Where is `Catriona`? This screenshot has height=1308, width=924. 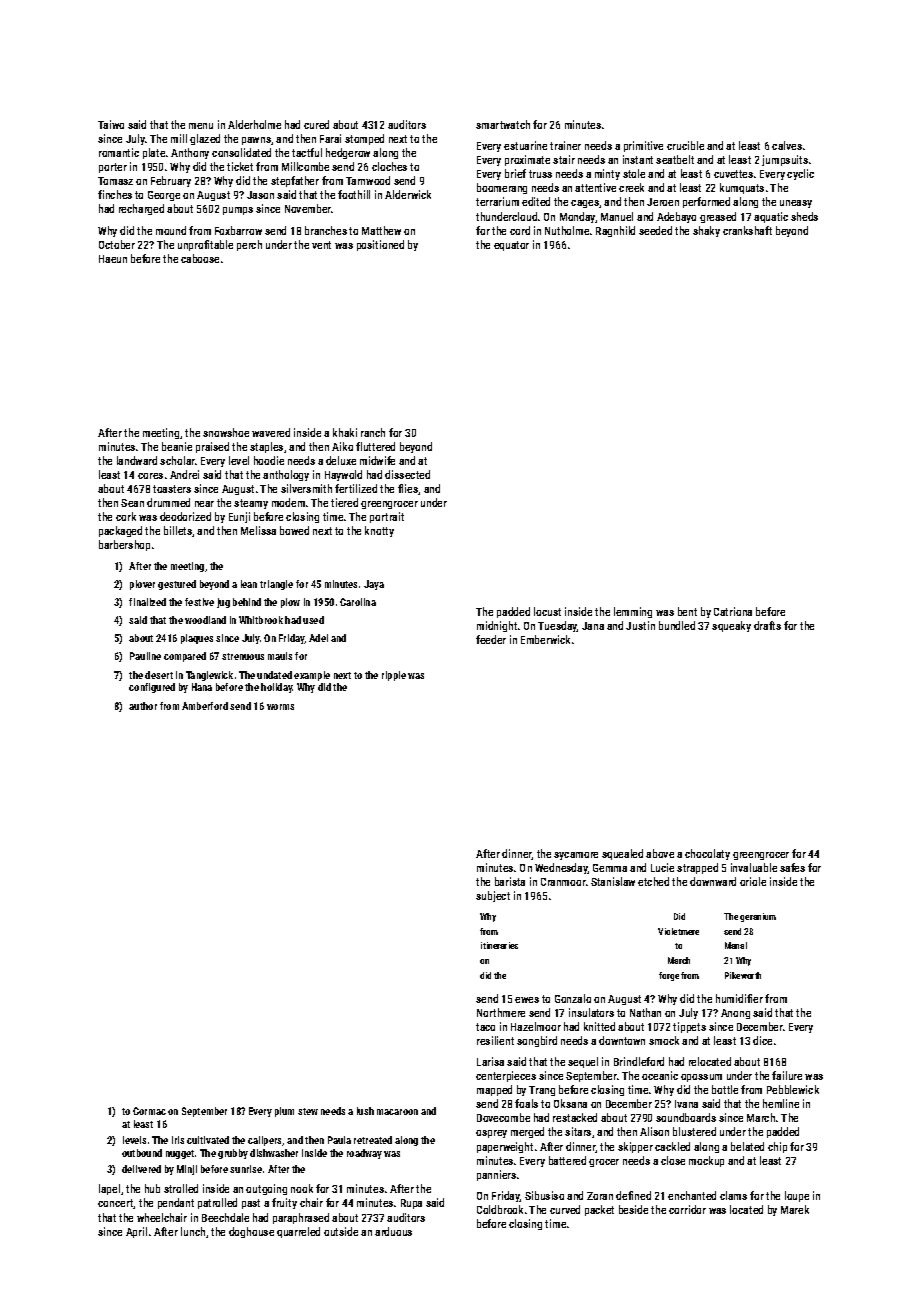 Catriona is located at coordinates (733, 611).
